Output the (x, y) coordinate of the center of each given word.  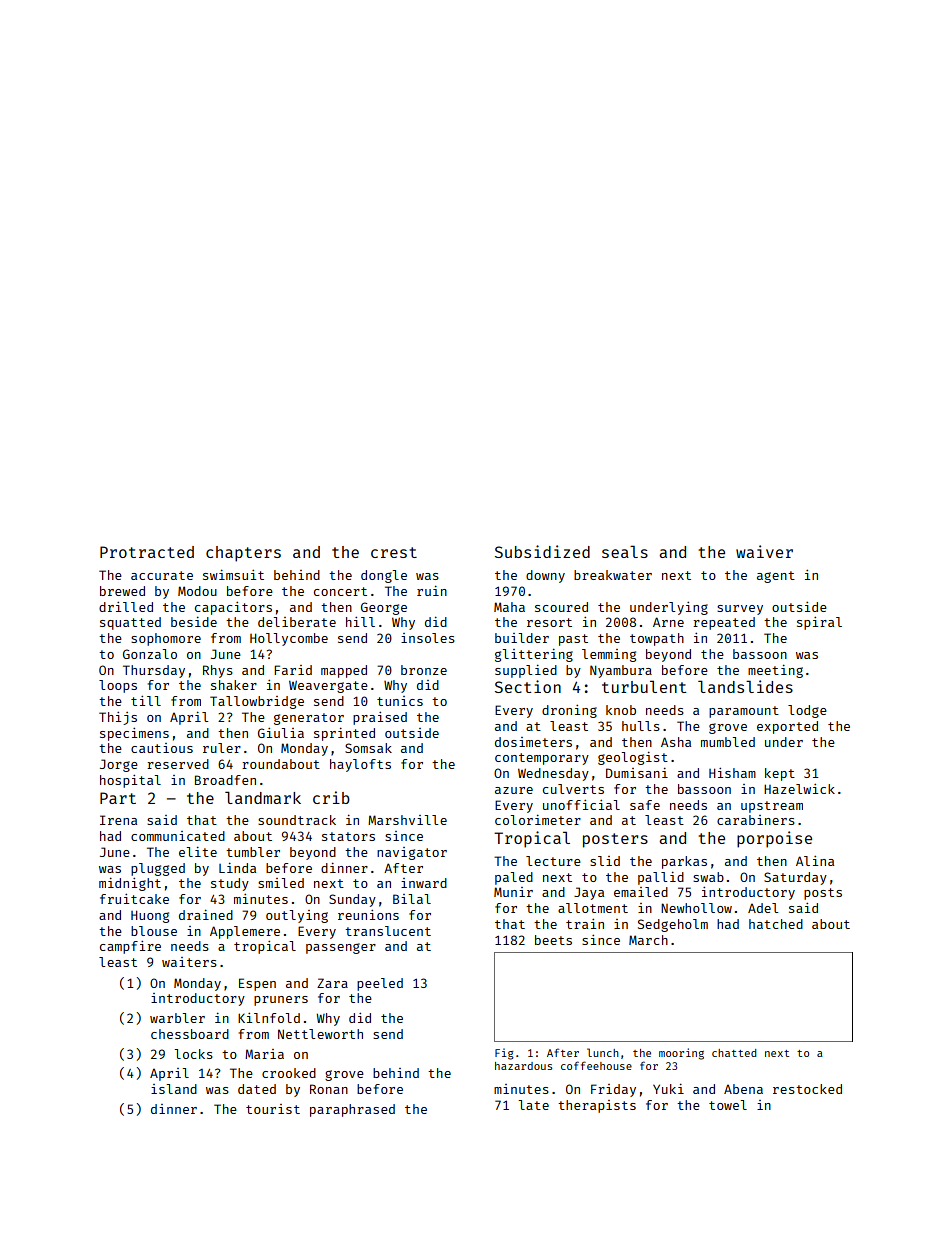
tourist (273, 1109)
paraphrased (352, 1110)
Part (118, 798)
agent (776, 577)
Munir (513, 892)
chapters (243, 554)
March (648, 940)
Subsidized (542, 551)
